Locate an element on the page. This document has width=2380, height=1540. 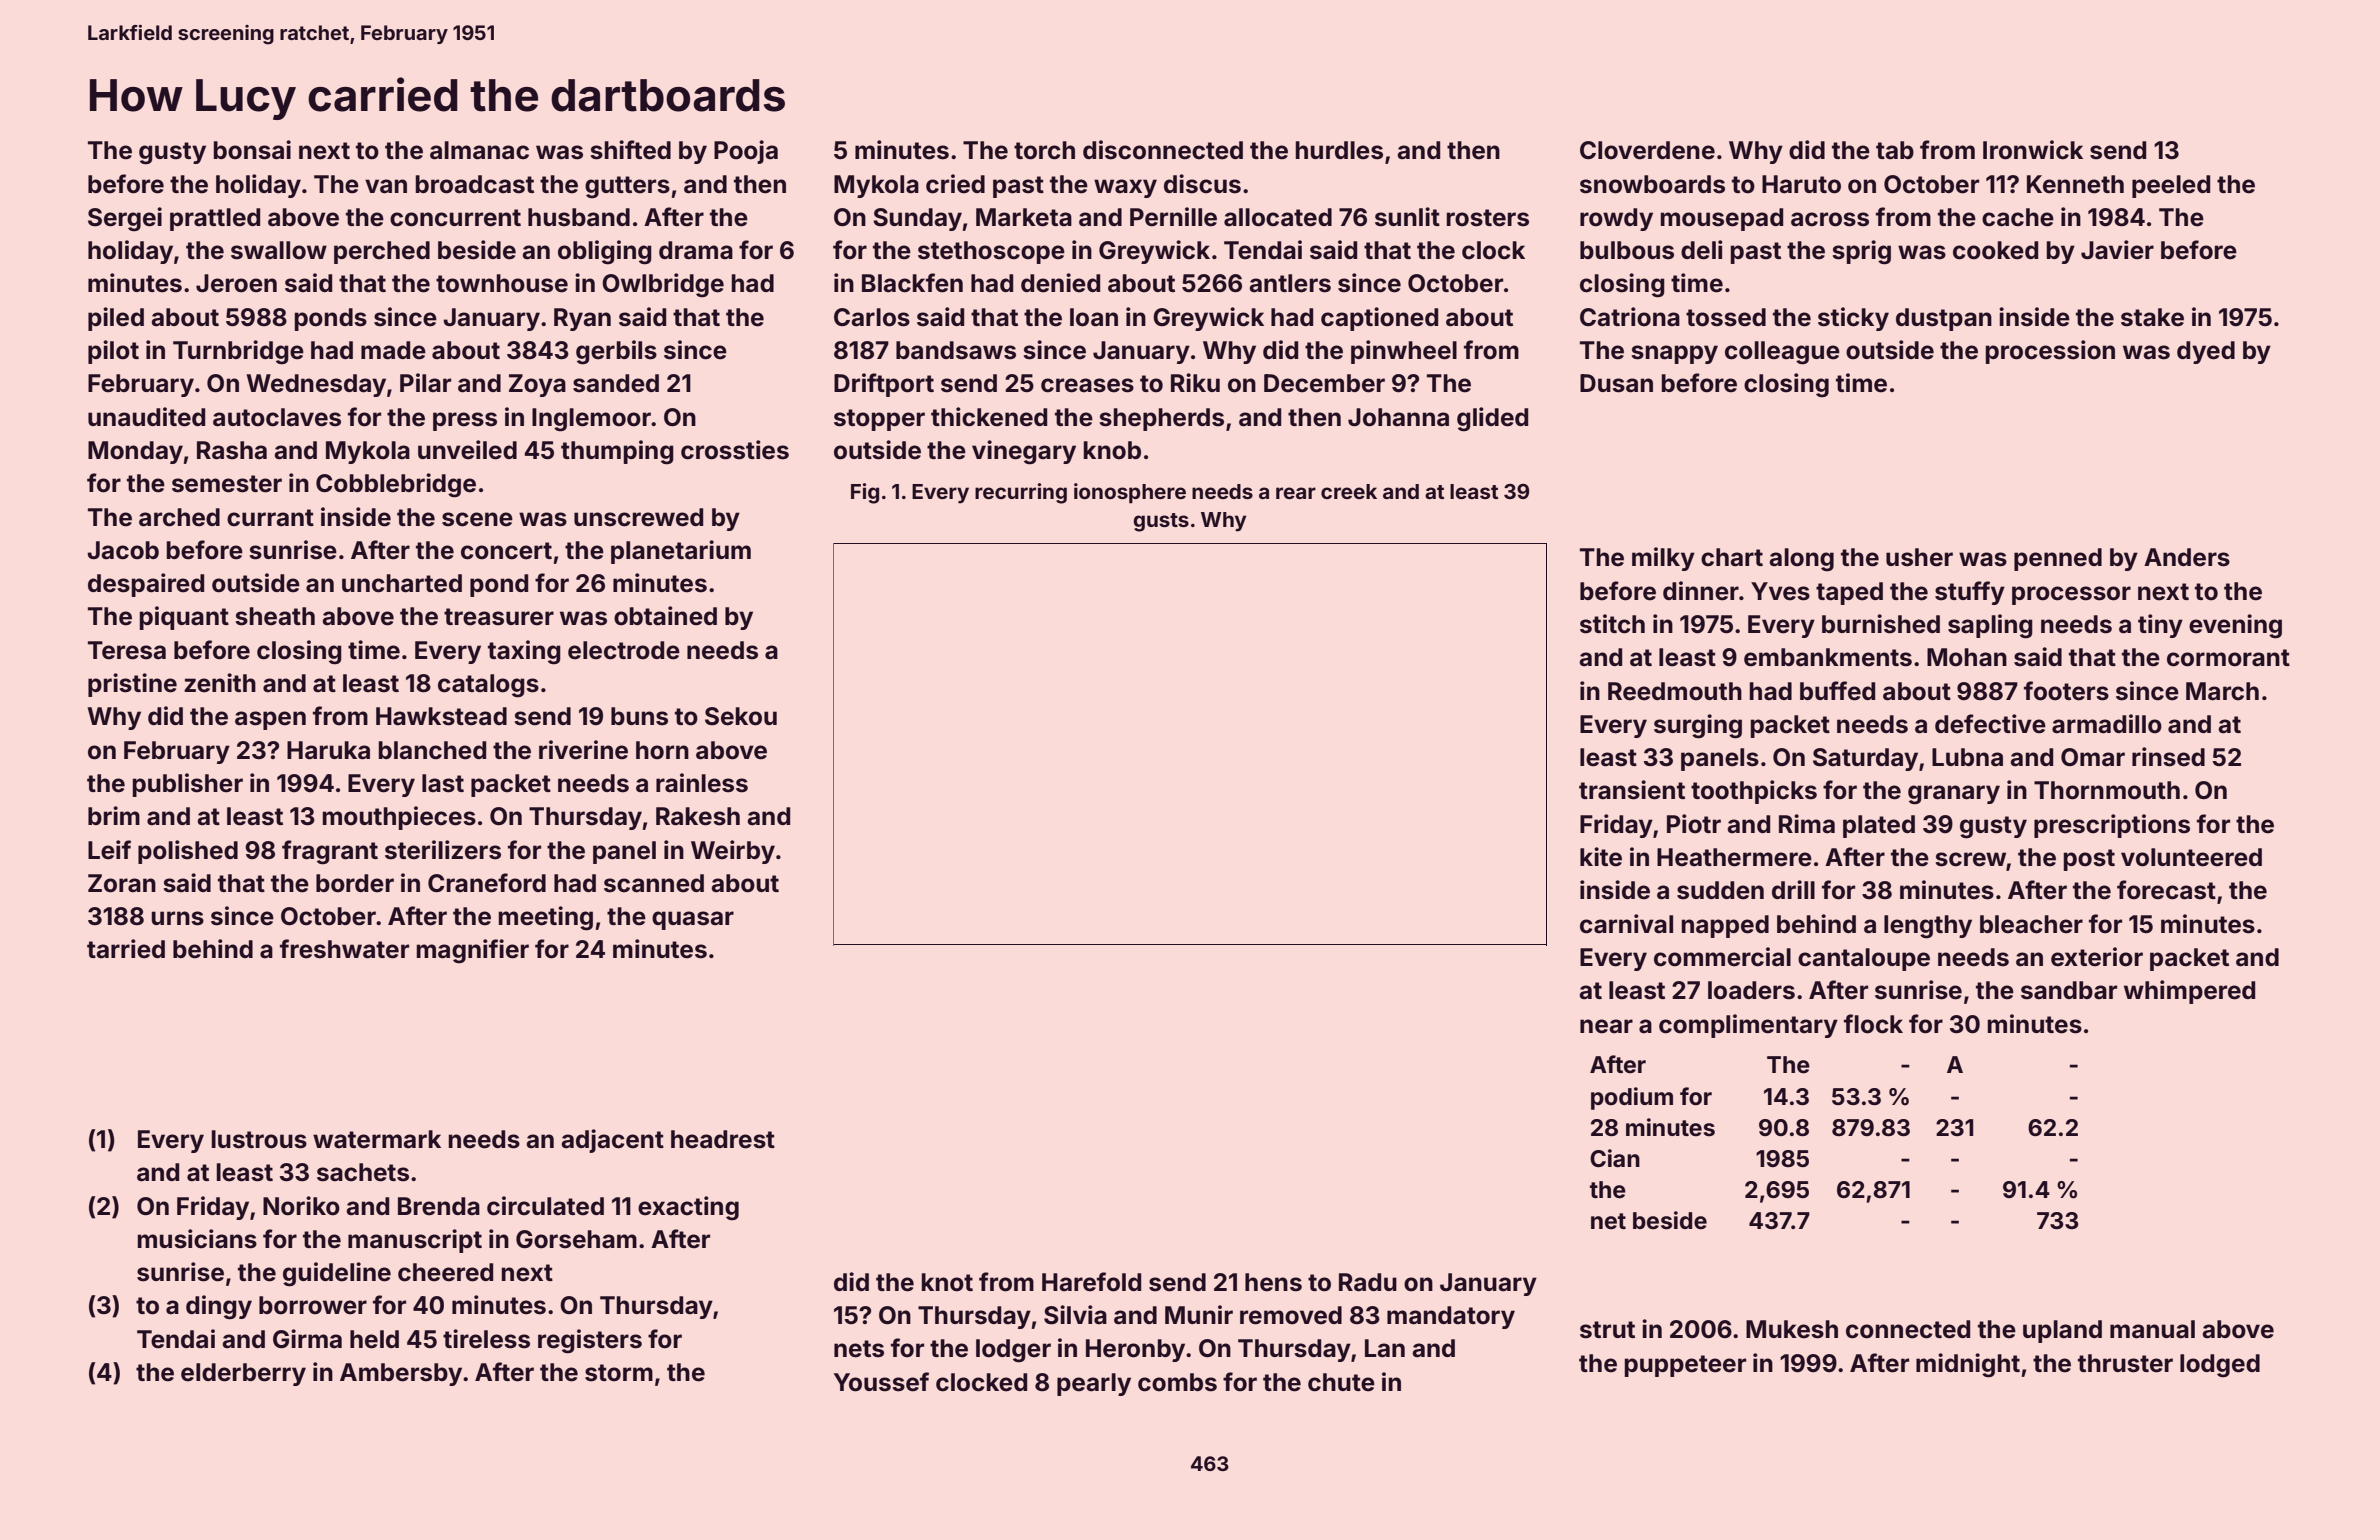
manuscript is located at coordinates (415, 1241).
